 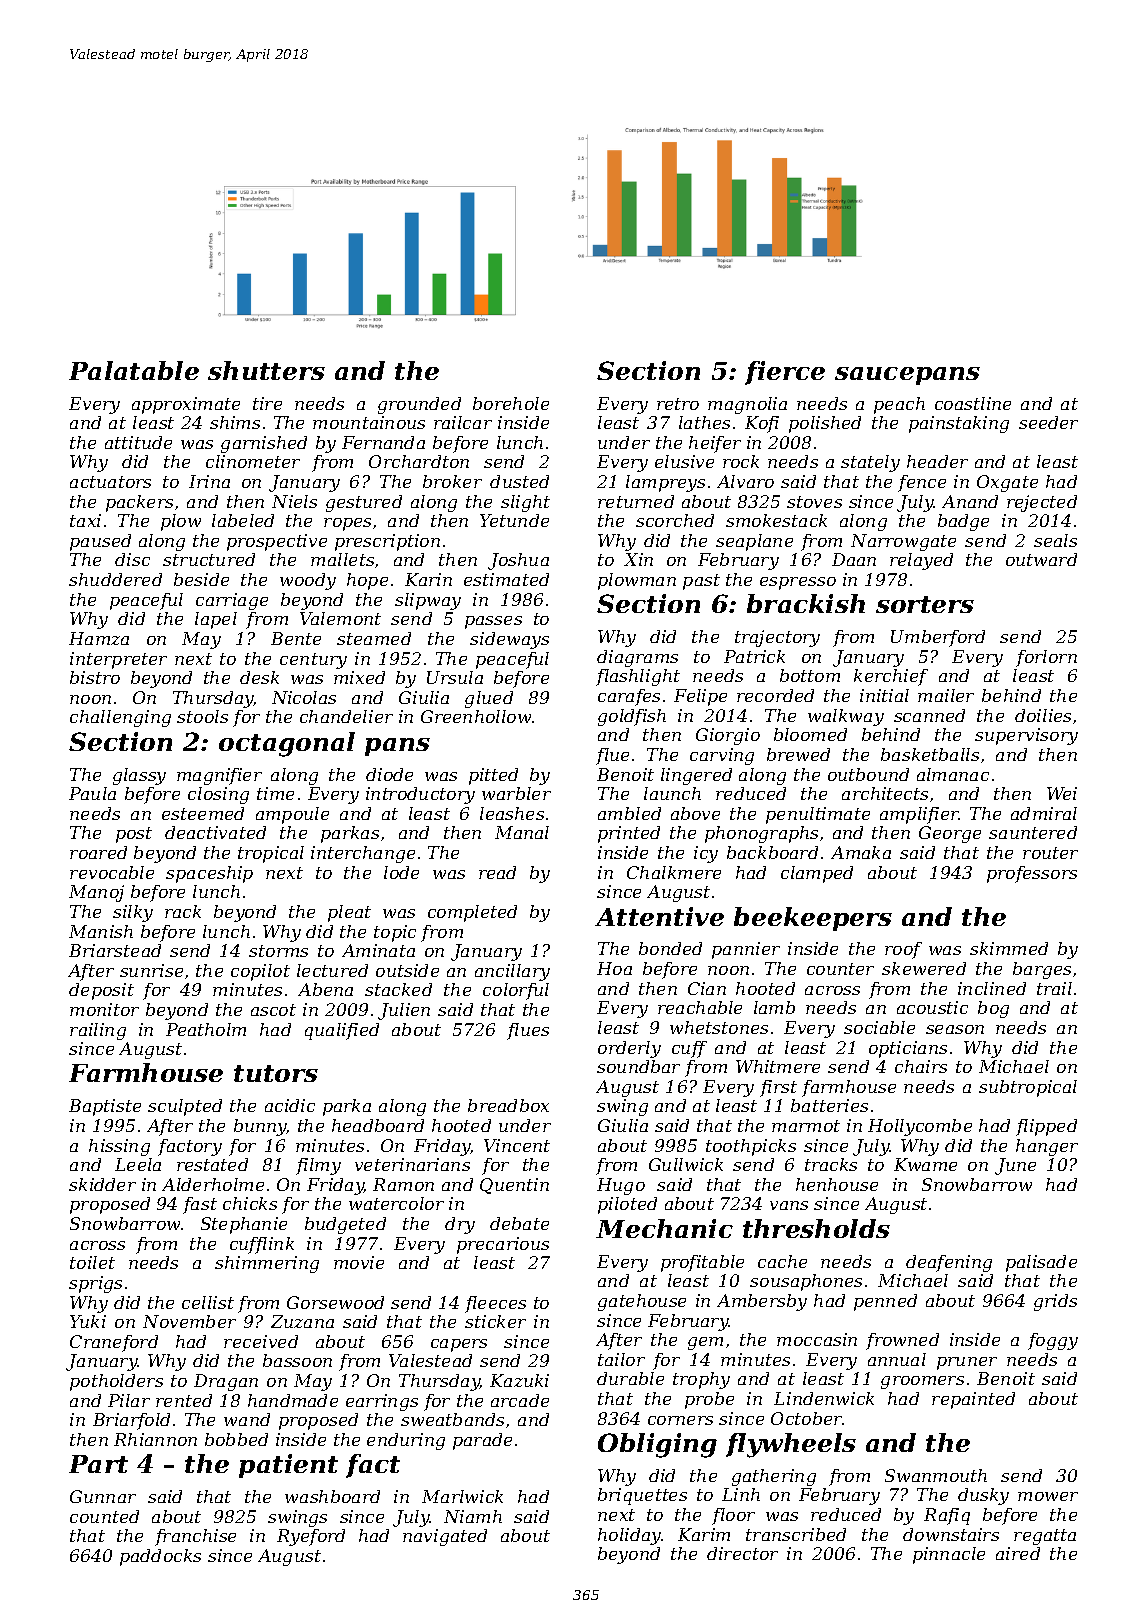 What do you see at coordinates (216, 620) in the page?
I see `lapel` at bounding box center [216, 620].
